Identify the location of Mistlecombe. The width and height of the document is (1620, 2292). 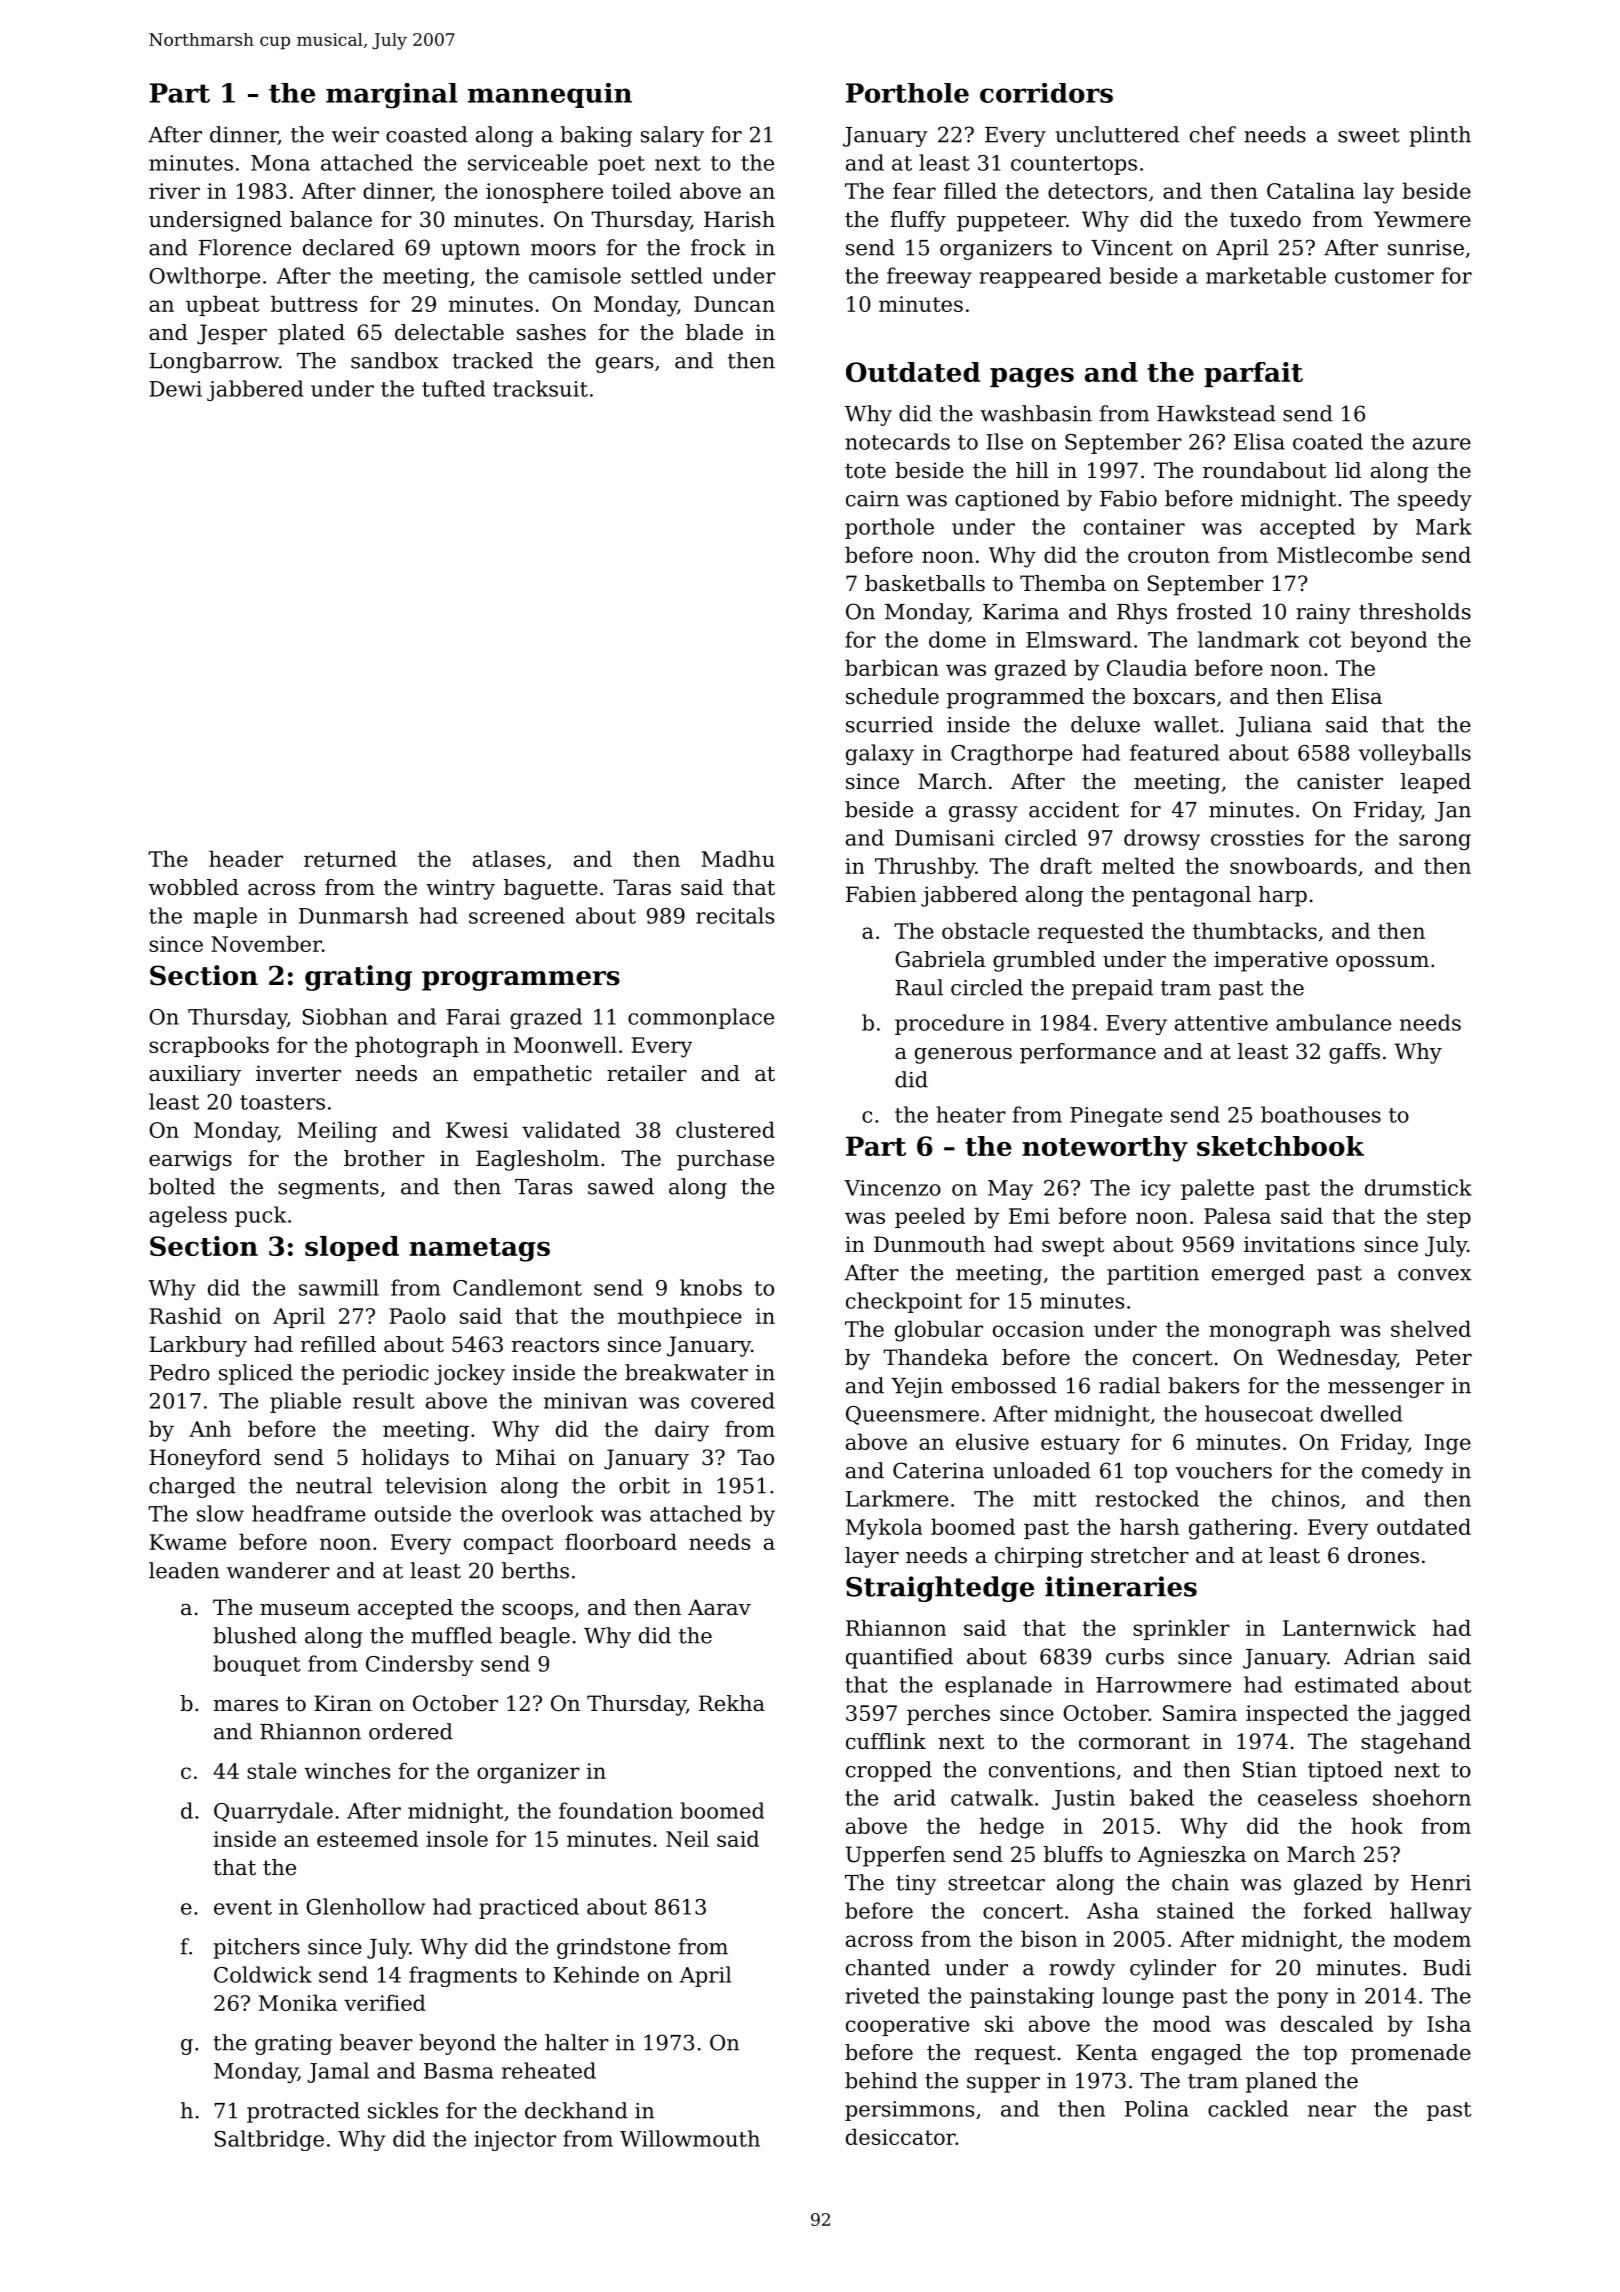
(1345, 554).
